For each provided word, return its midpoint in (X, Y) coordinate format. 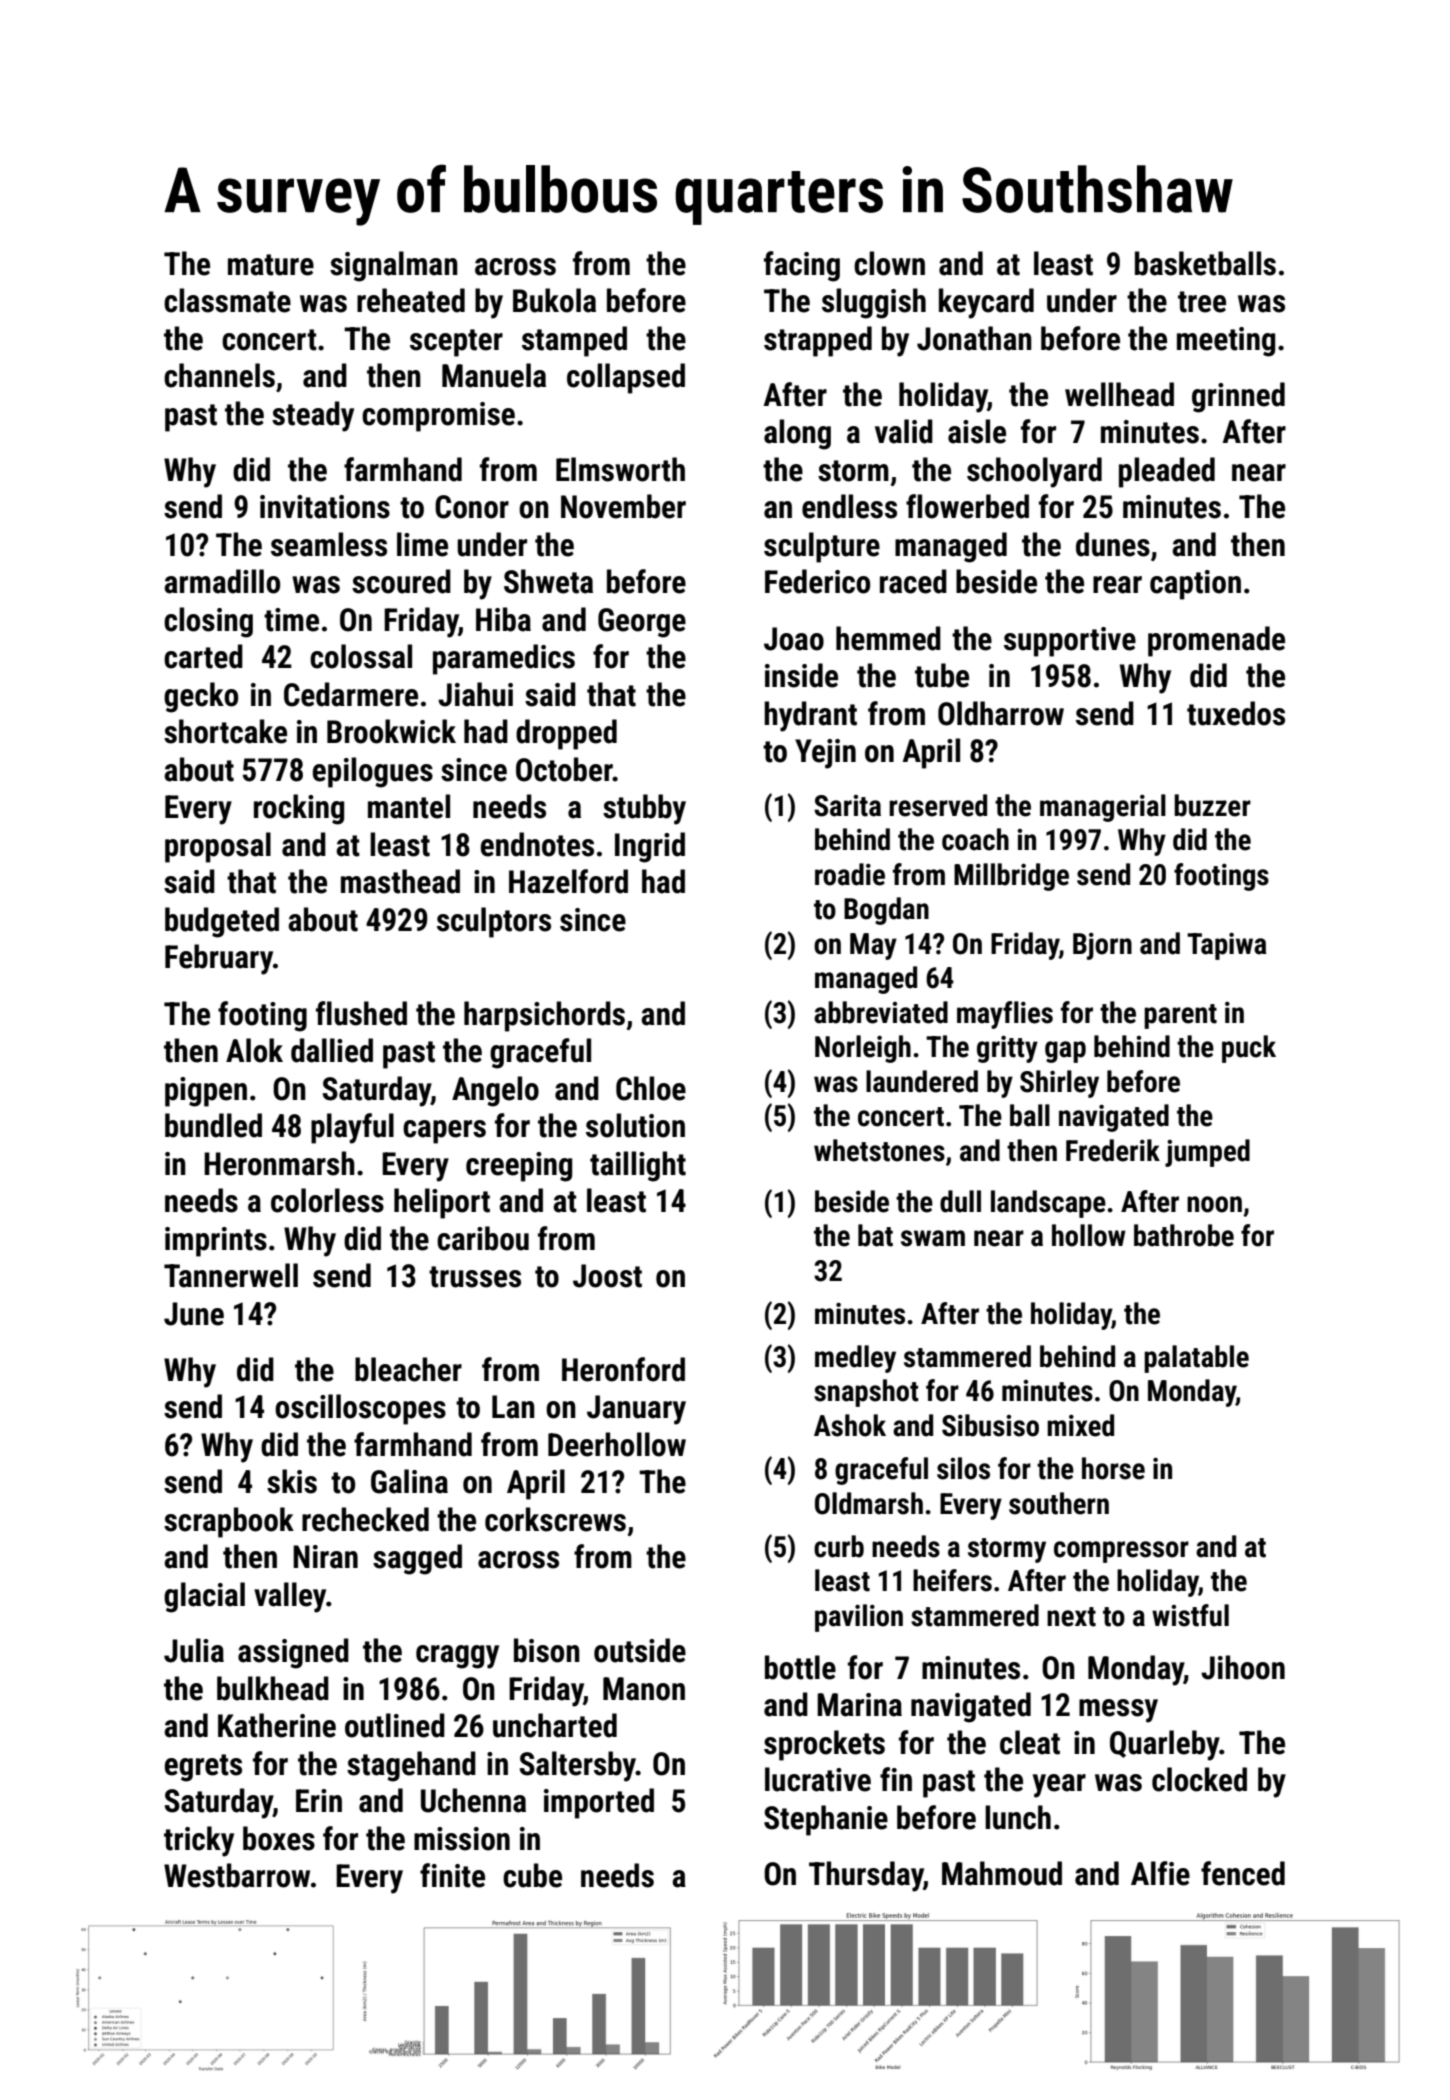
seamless (329, 544)
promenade (1216, 641)
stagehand (411, 1766)
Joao (794, 639)
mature (271, 265)
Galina (409, 1481)
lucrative (818, 1779)
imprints (216, 1242)
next (1071, 1617)
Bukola (554, 300)
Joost (607, 1276)
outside (640, 1650)
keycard (986, 303)
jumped (1207, 1153)
